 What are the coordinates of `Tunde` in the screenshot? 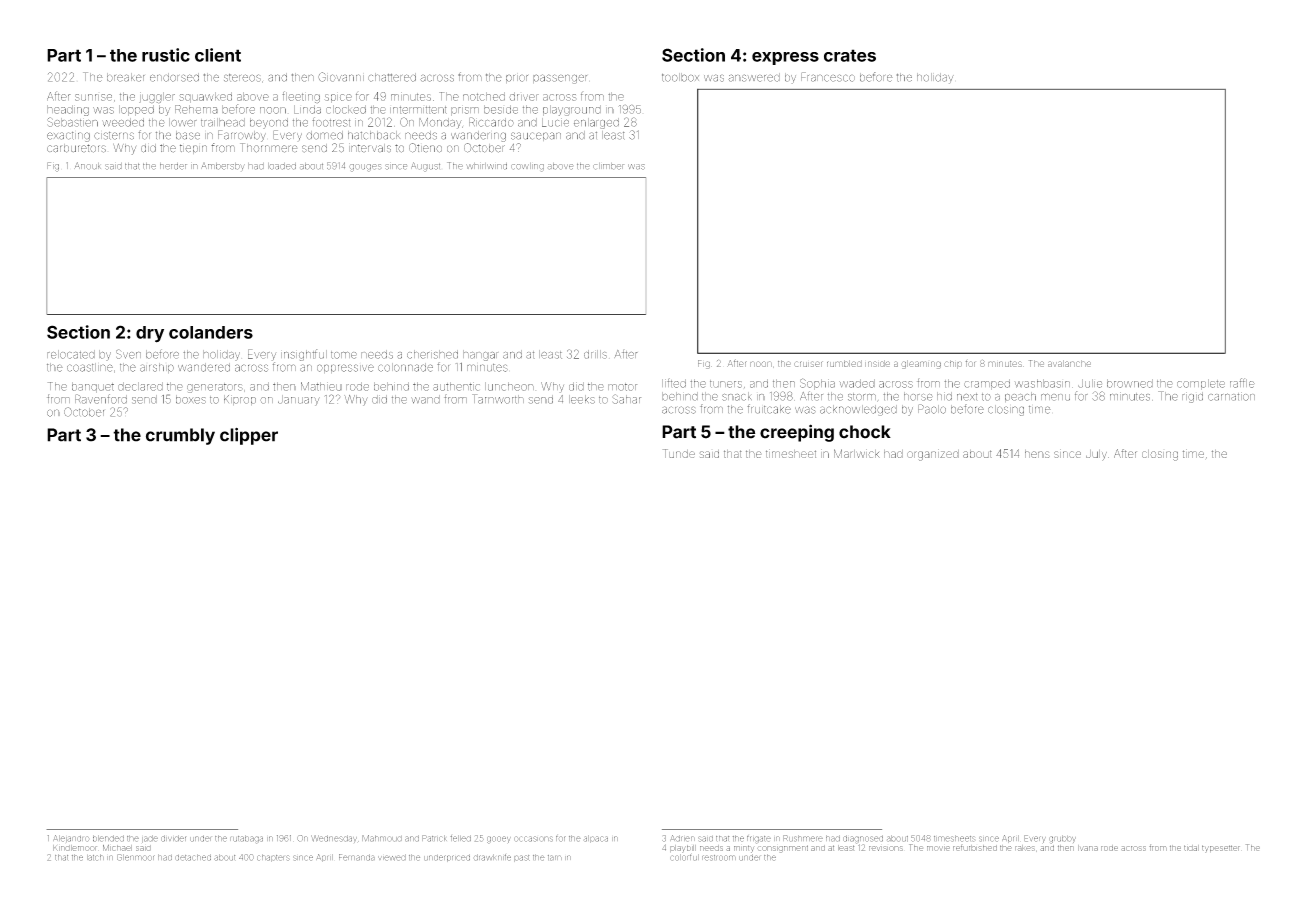 It's located at (679, 453).
